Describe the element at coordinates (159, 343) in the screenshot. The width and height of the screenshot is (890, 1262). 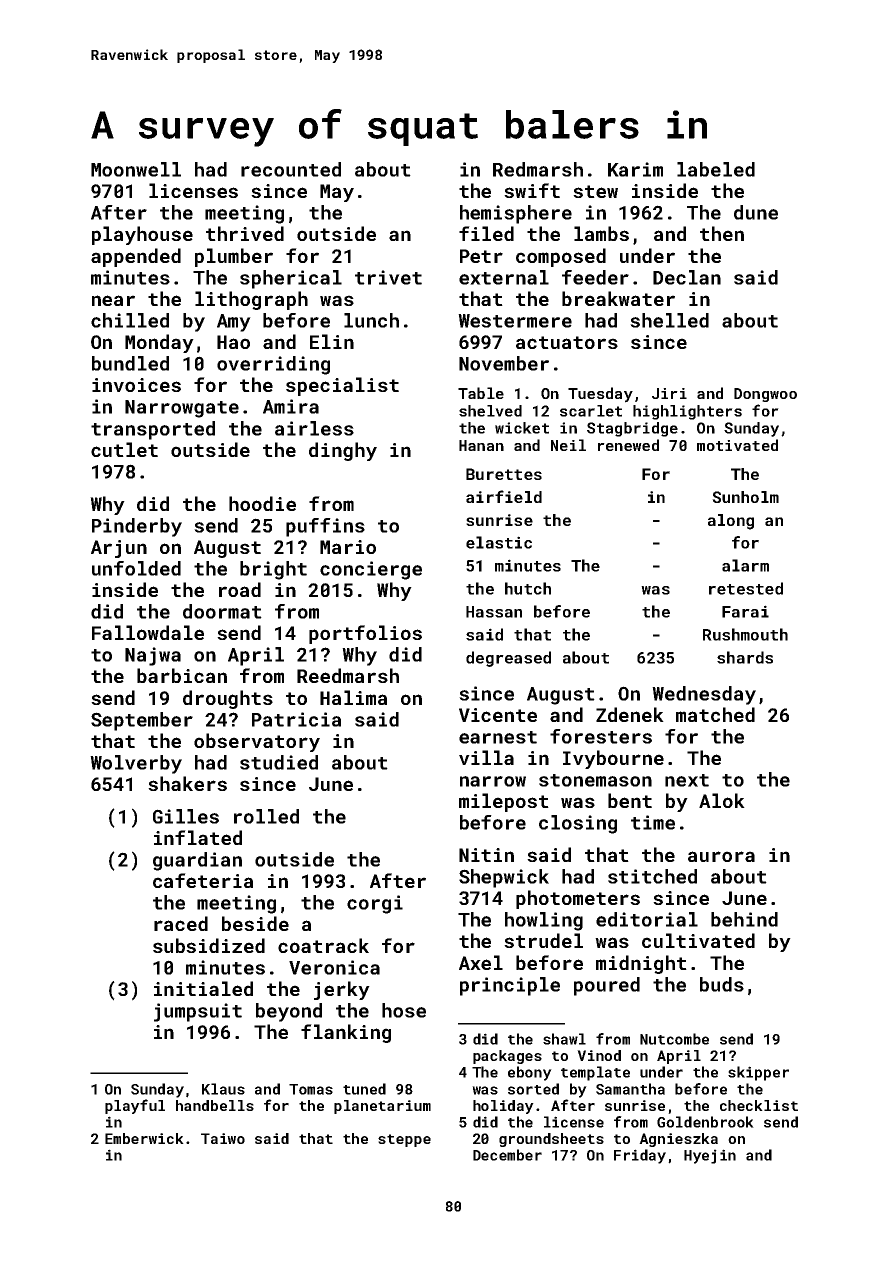
I see `Monday` at that location.
